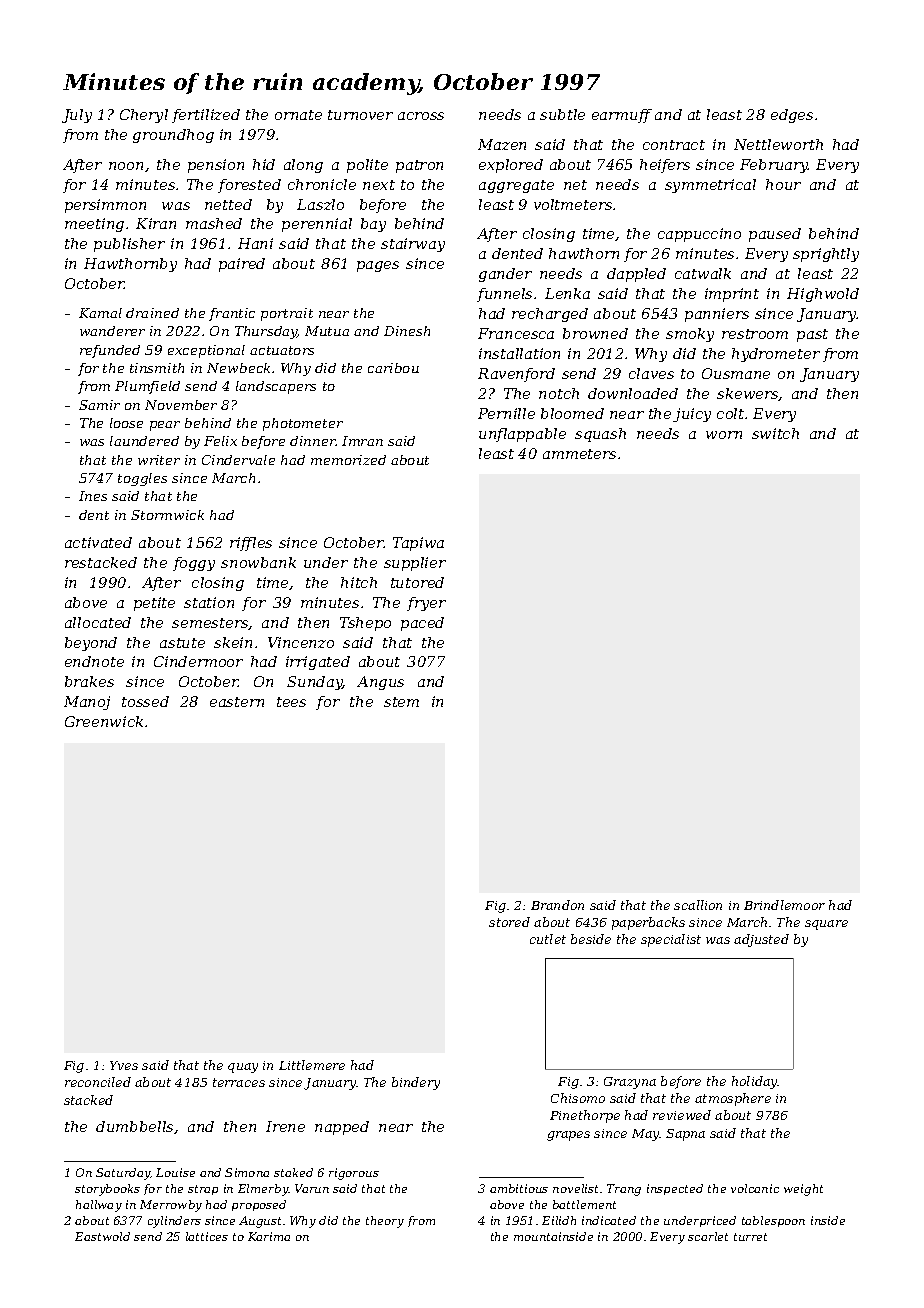 This screenshot has height=1308, width=924. I want to click on scallion, so click(698, 905).
